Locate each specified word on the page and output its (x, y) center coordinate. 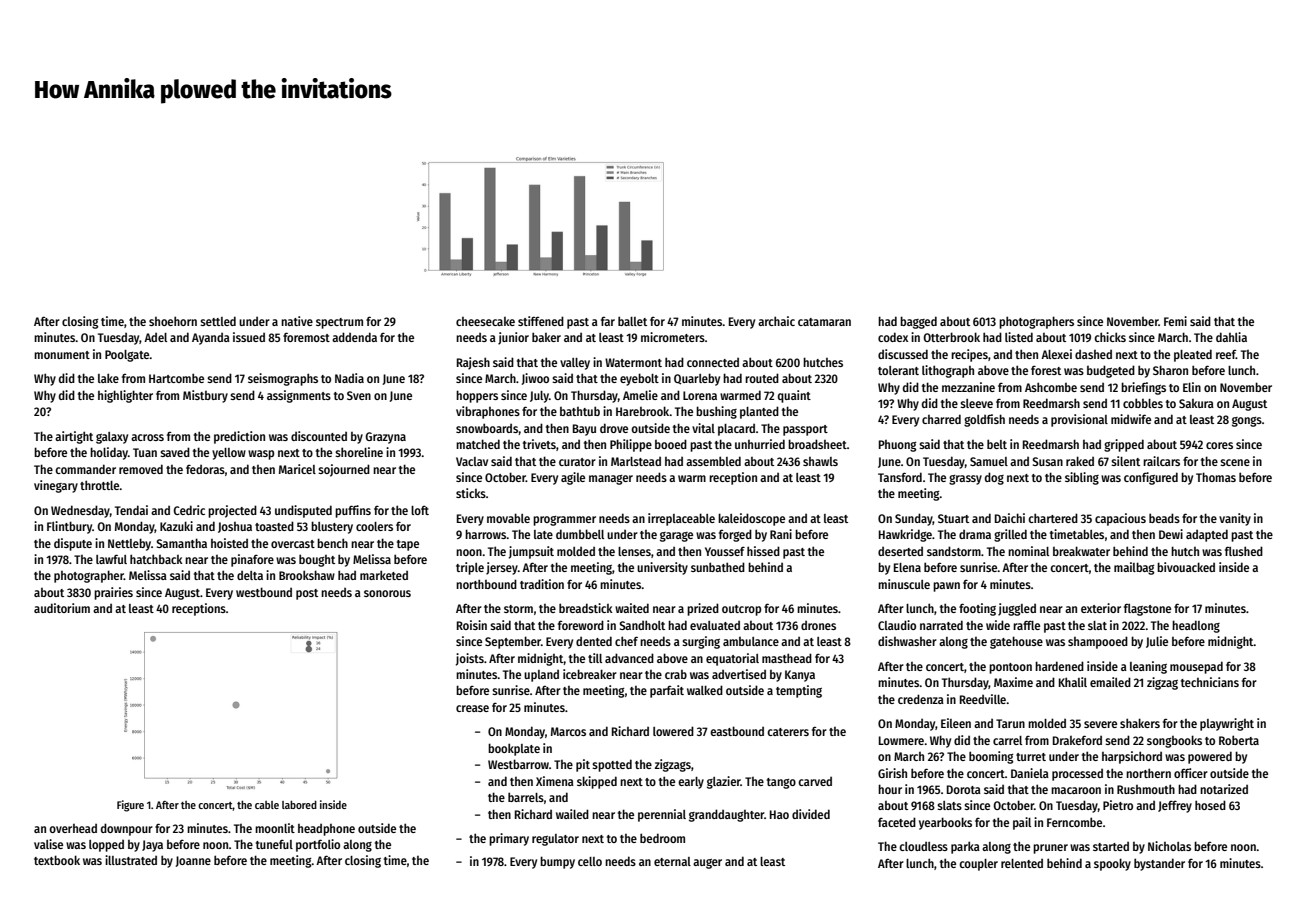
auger (707, 864)
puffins (353, 511)
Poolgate (127, 356)
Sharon (1170, 370)
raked (1080, 461)
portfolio (318, 845)
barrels (526, 797)
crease (472, 708)
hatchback (156, 559)
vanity (1235, 519)
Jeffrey (1175, 806)
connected (713, 362)
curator (577, 462)
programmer (564, 521)
